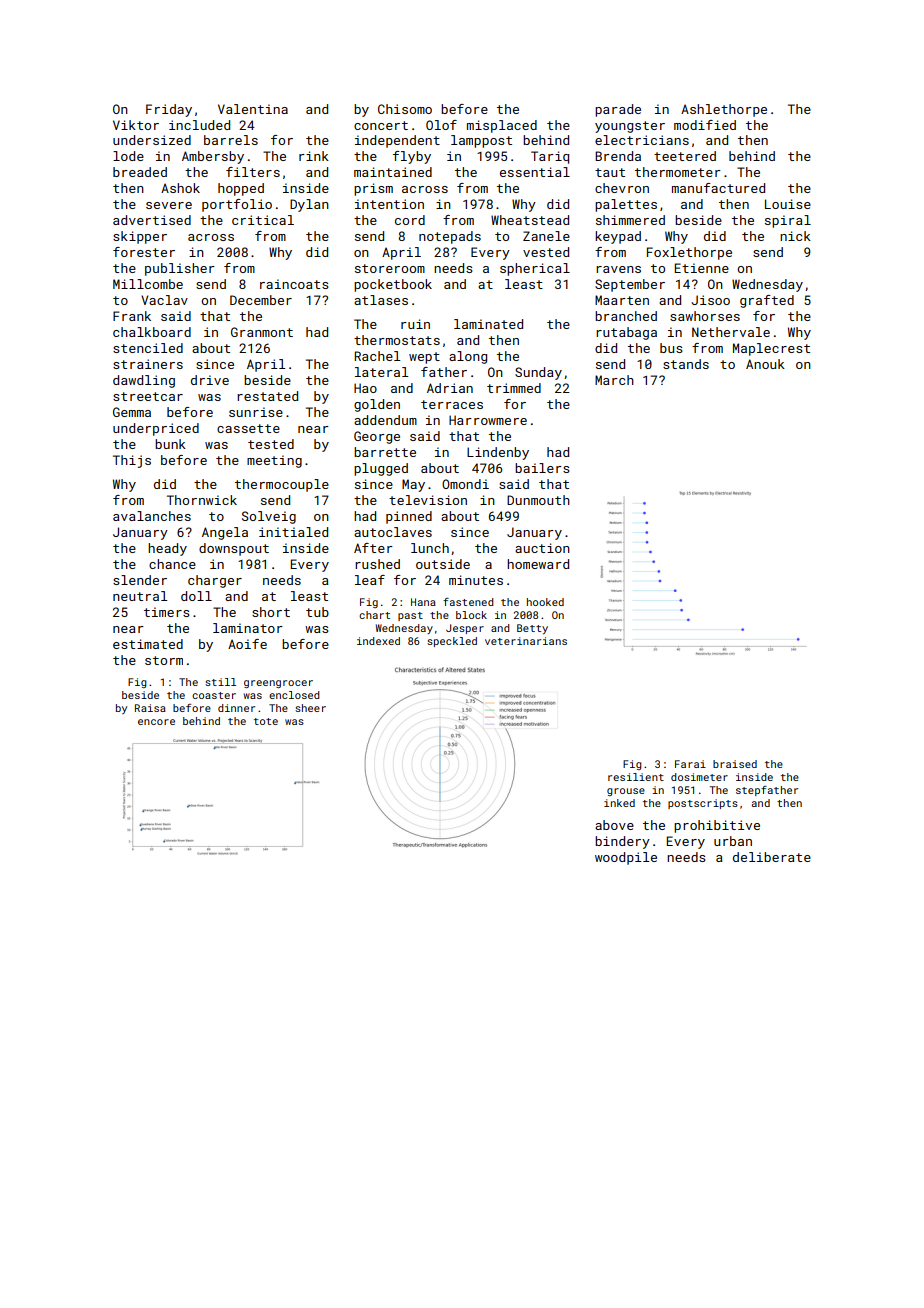  Describe the element at coordinates (148, 644) in the page. I see `estimated` at that location.
